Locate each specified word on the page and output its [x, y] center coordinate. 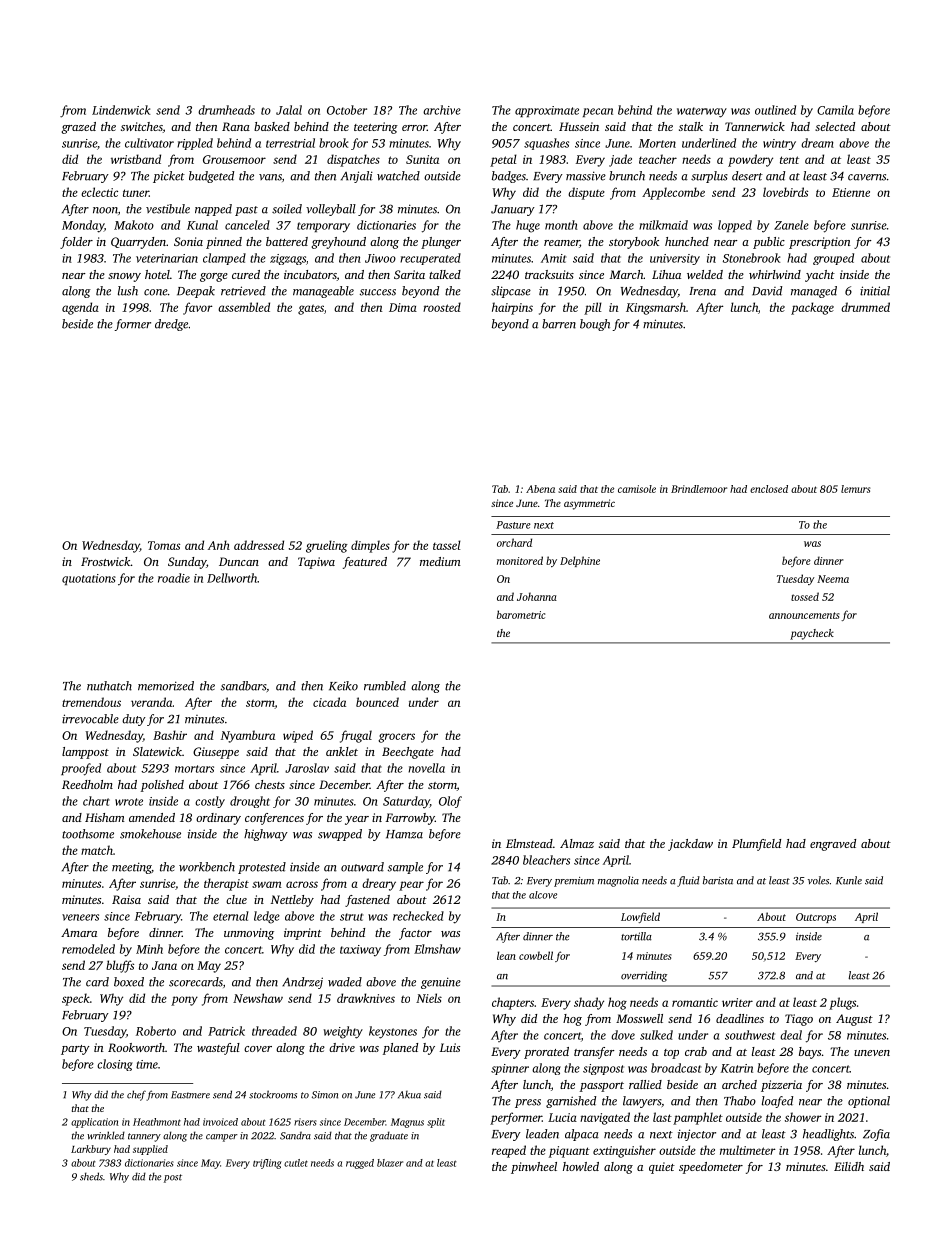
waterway [702, 112]
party [75, 1050]
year [357, 820]
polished [162, 786]
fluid [688, 881]
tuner [136, 193]
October [347, 110]
